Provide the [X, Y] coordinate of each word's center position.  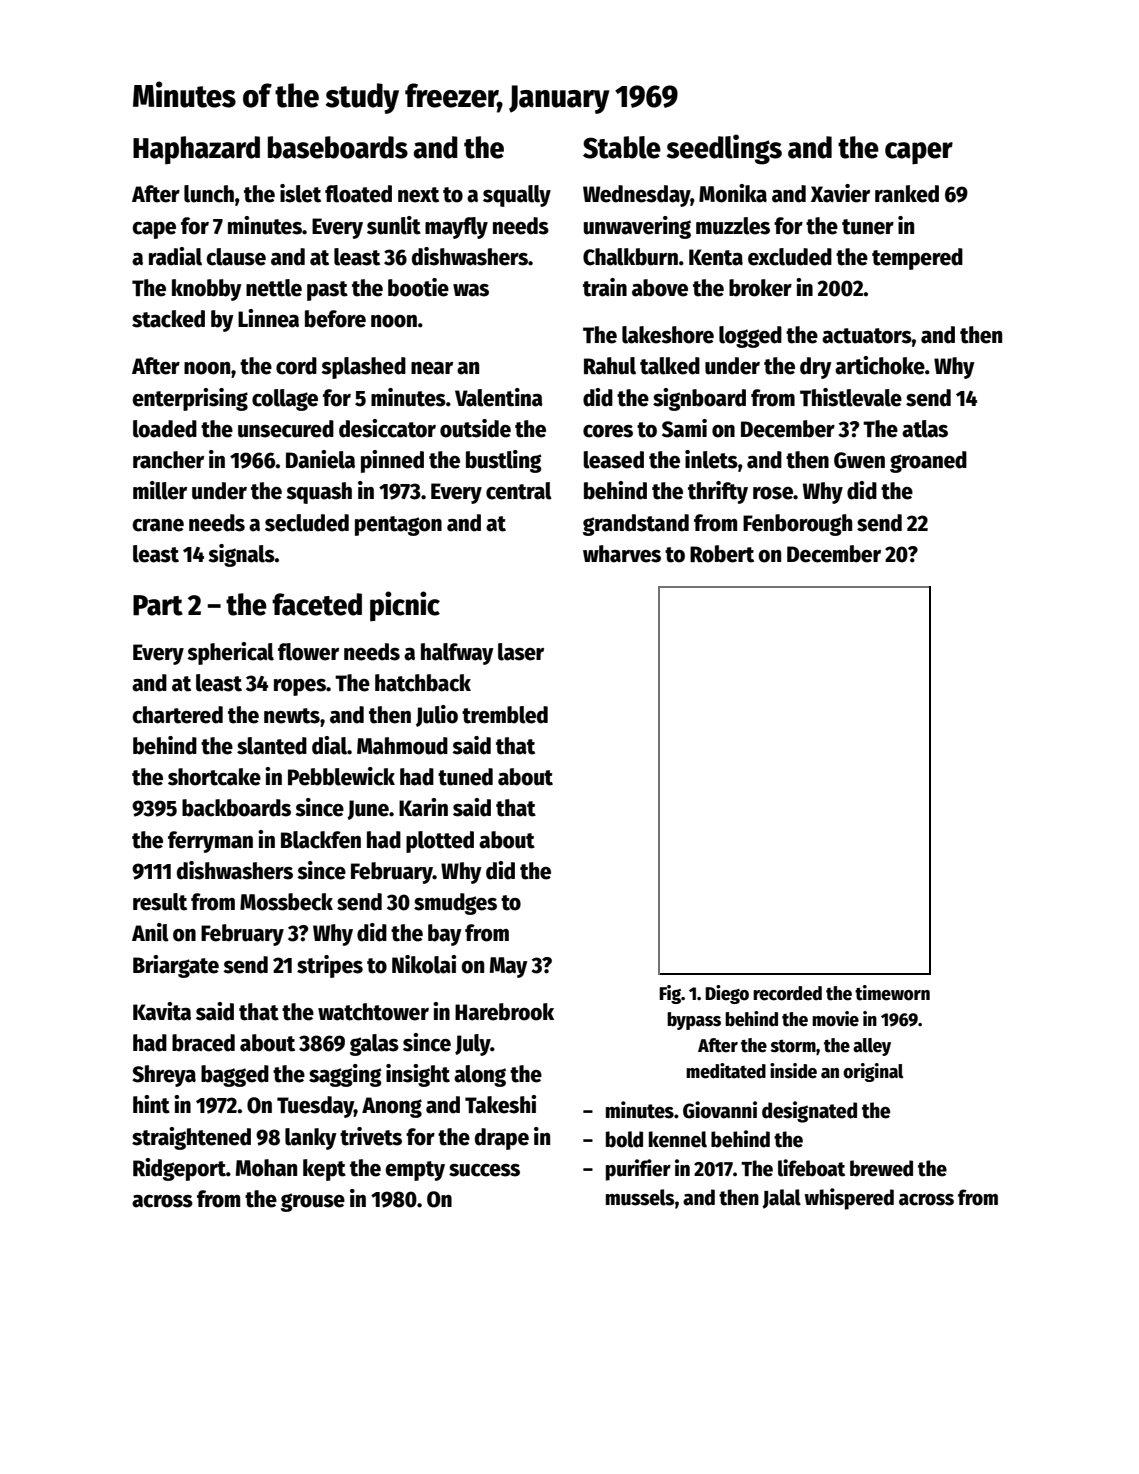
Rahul [610, 366]
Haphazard [196, 150]
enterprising [190, 399]
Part [158, 605]
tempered [917, 259]
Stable [622, 147]
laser [521, 652]
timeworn [892, 993]
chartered [177, 715]
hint [151, 1104]
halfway [457, 654]
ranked [907, 194]
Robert [722, 554]
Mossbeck [286, 902]
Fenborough [797, 525]
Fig [670, 994]
